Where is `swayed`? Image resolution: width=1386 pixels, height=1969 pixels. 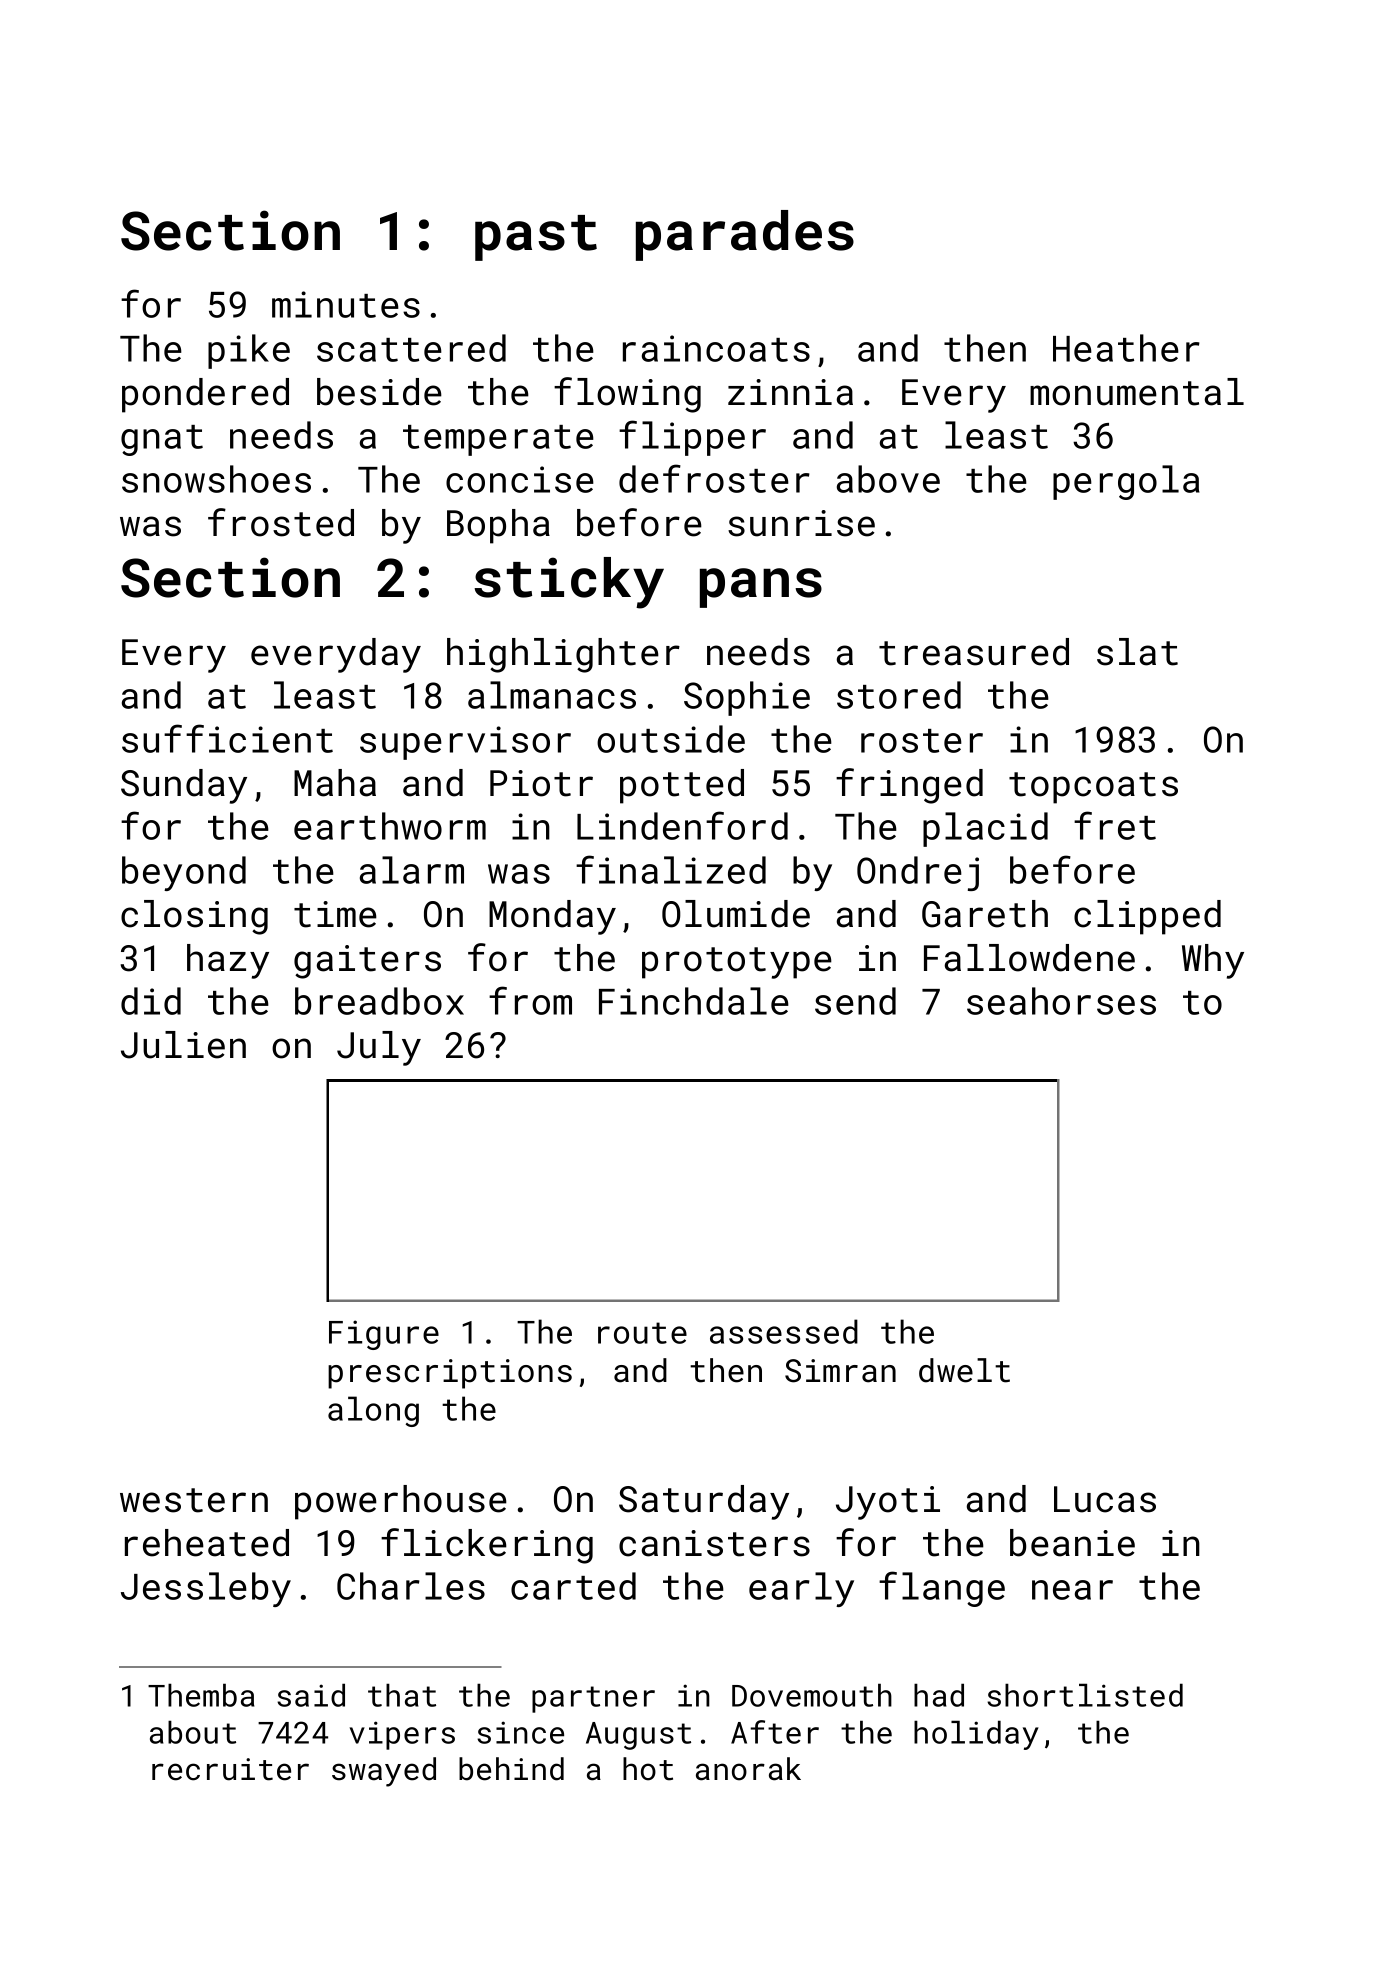 swayed is located at coordinates (384, 1772).
